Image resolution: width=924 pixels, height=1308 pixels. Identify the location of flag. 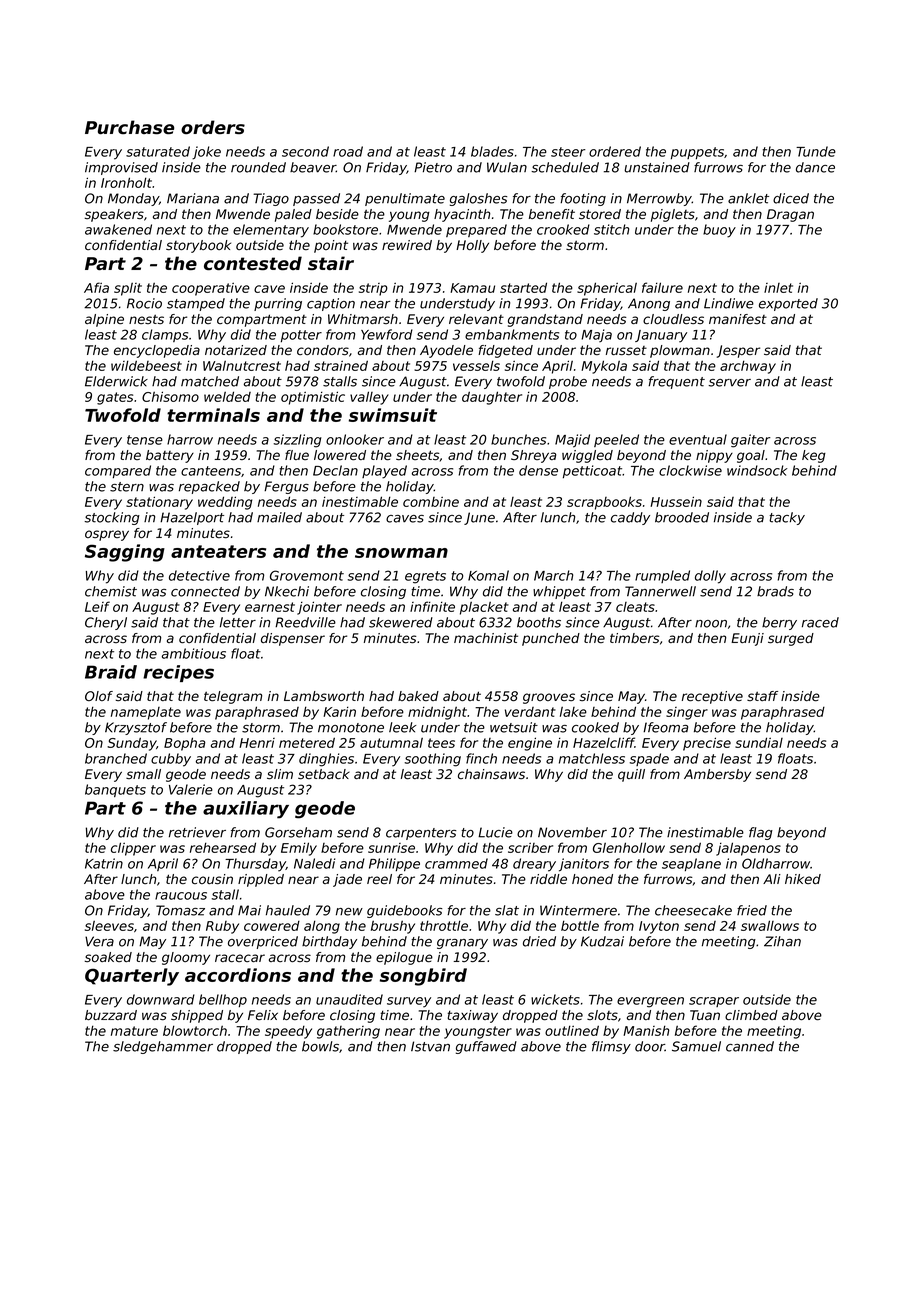
(761, 833).
